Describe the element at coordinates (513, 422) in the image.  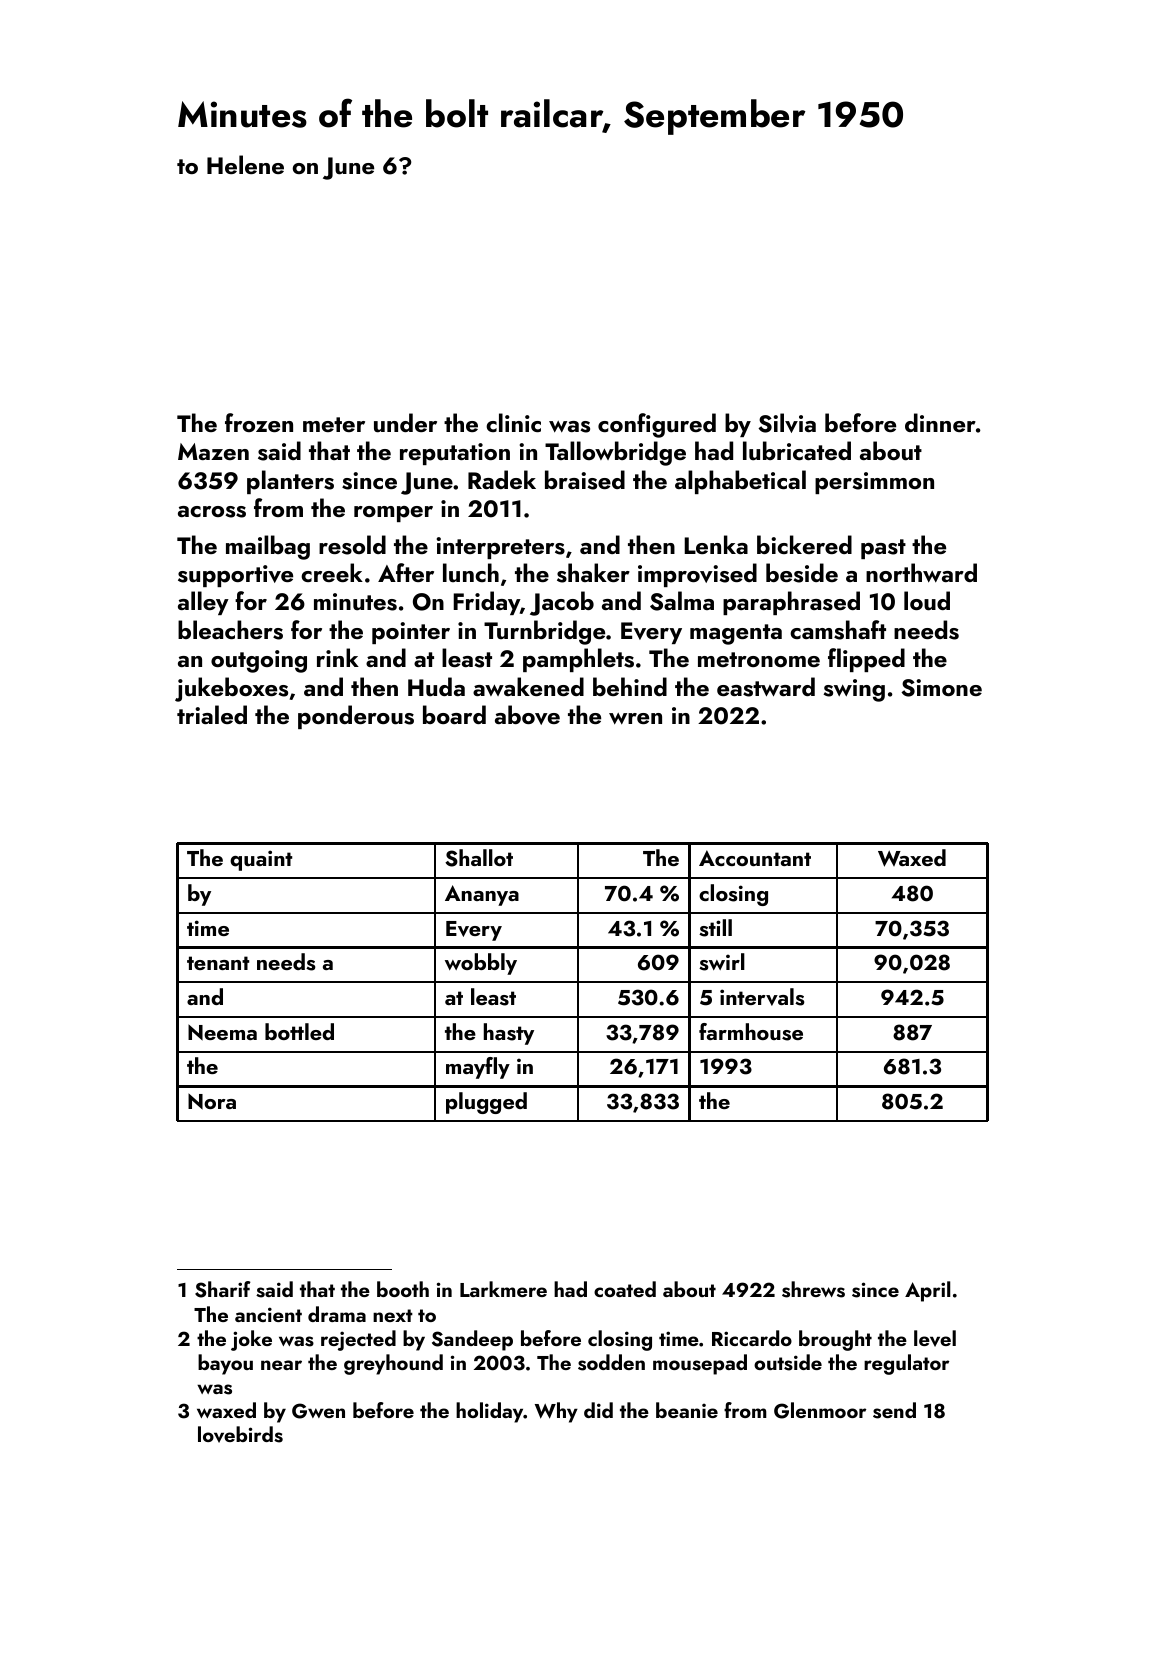
I see `clinic` at that location.
